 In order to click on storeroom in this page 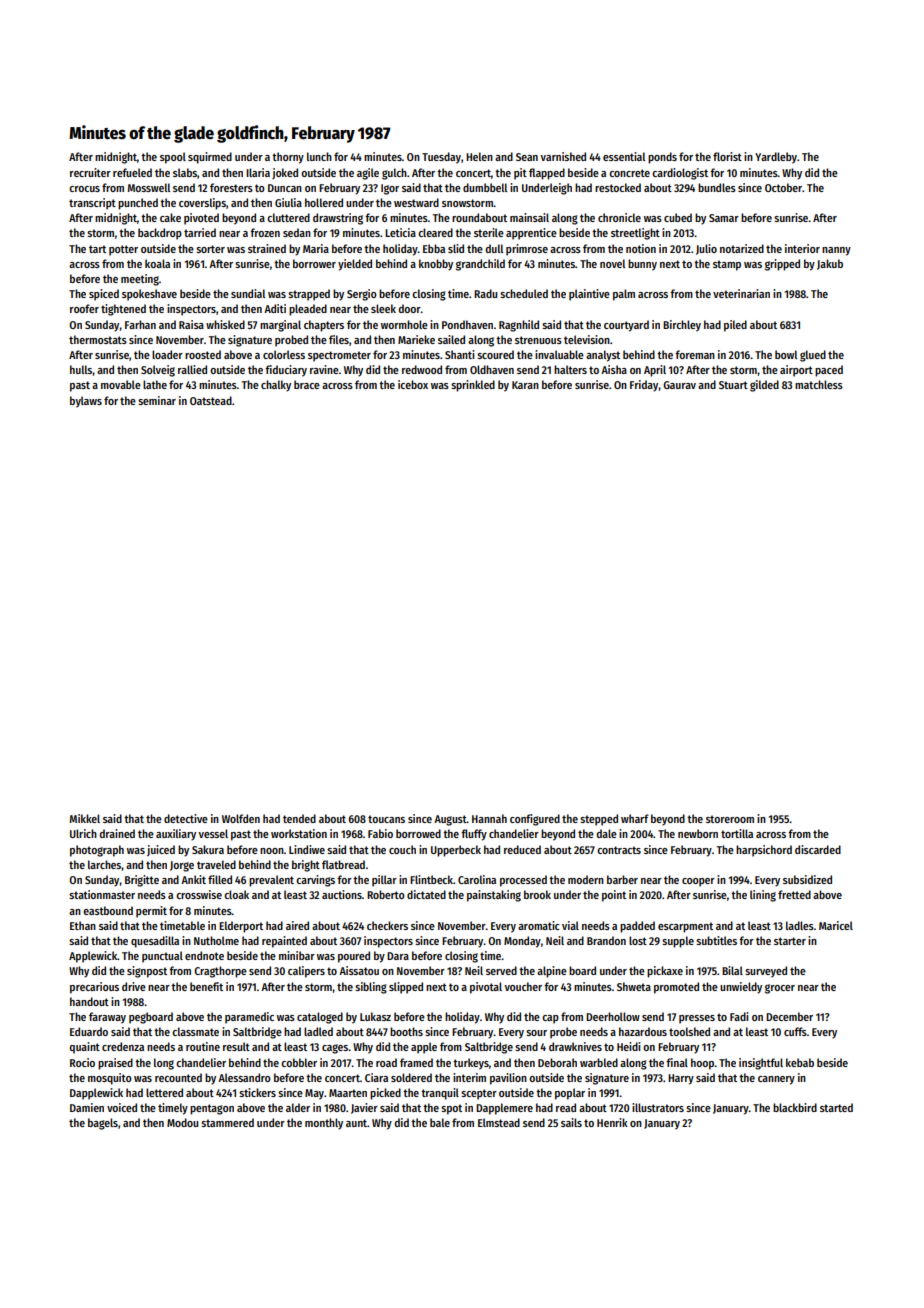, I will do `click(730, 819)`.
